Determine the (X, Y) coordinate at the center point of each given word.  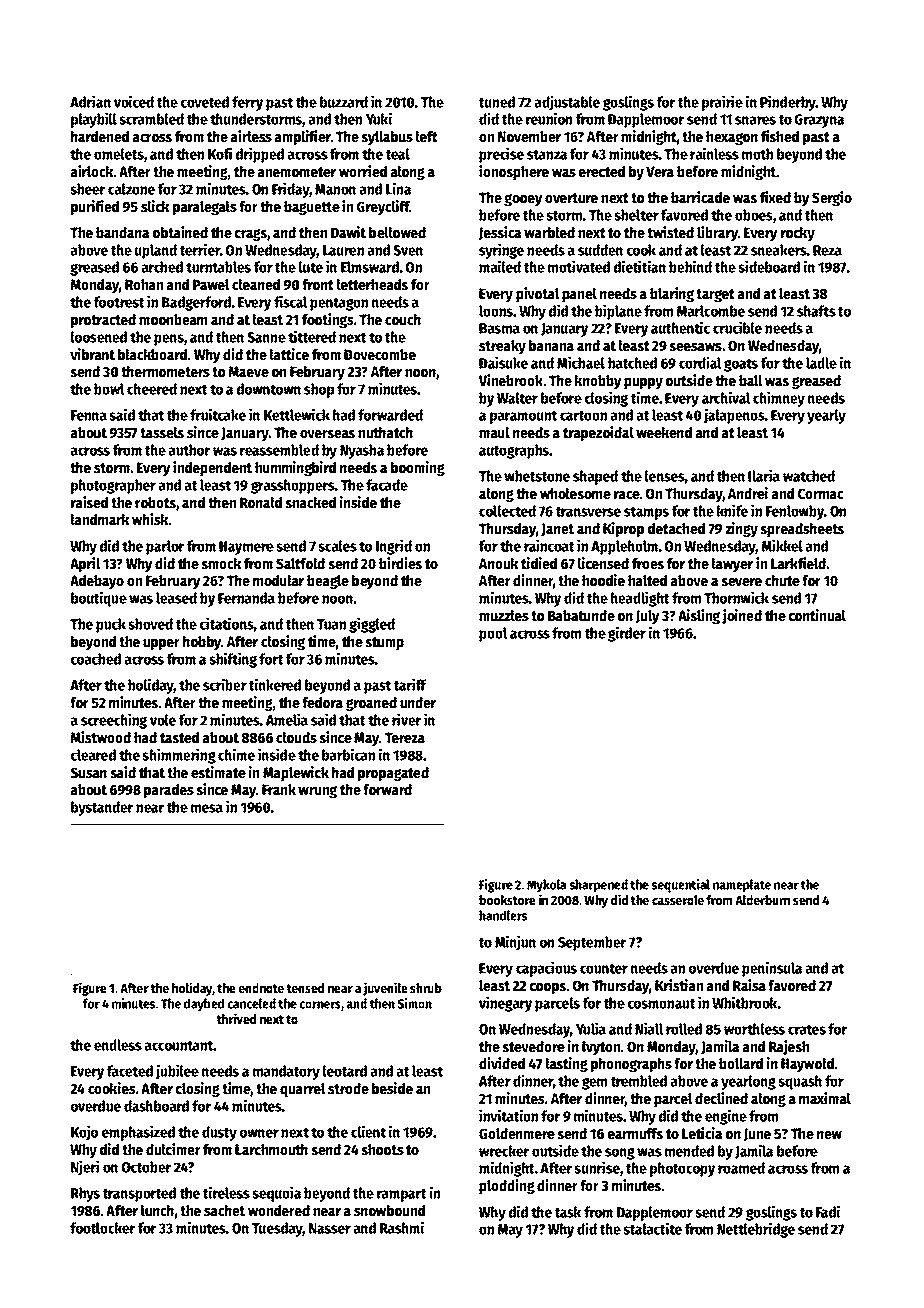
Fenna (89, 415)
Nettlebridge (756, 1230)
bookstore (507, 900)
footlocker (102, 1228)
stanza (547, 154)
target (715, 296)
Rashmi (402, 1227)
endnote (261, 988)
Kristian (679, 985)
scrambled (151, 119)
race (627, 495)
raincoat (549, 545)
